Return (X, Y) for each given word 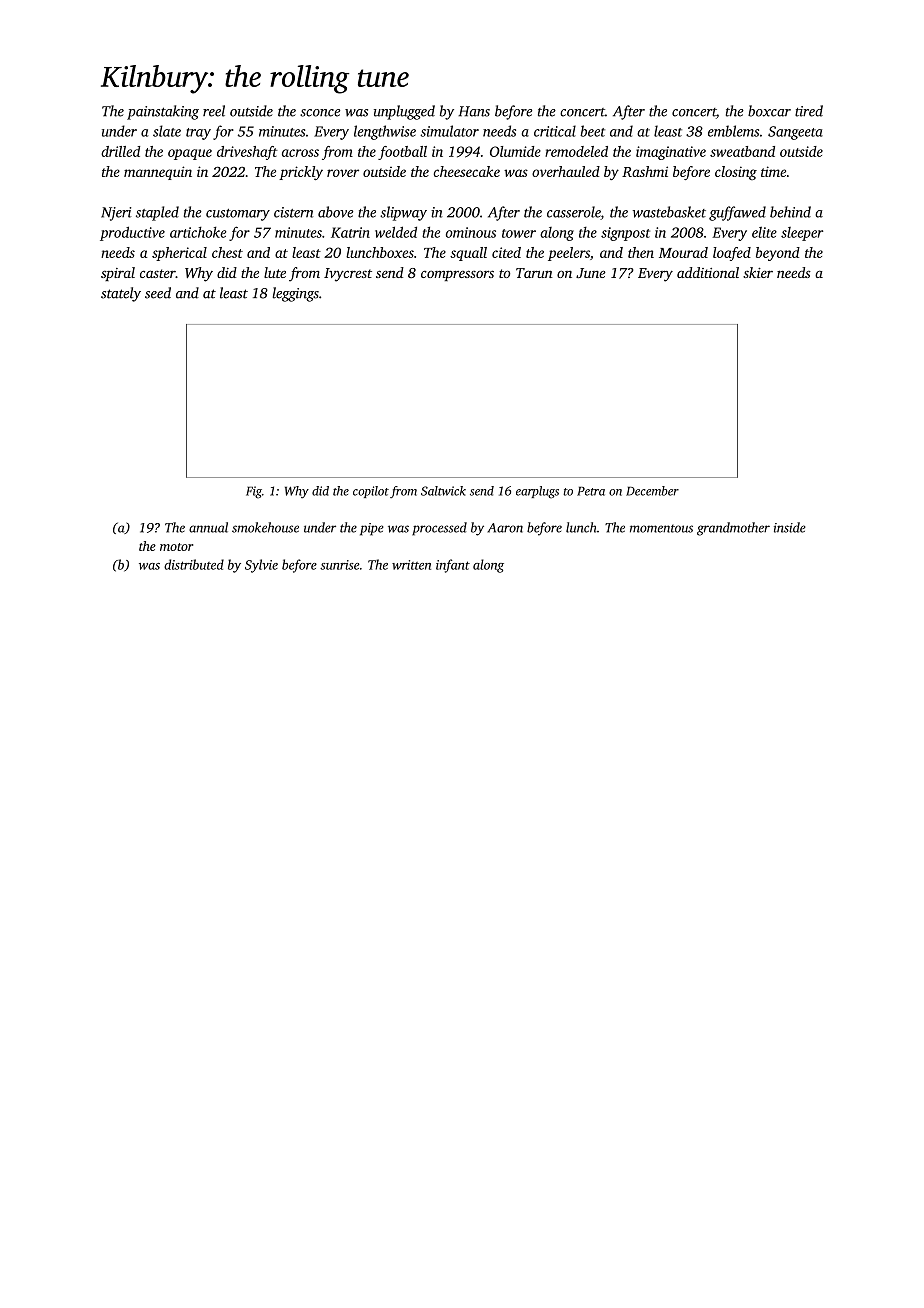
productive (132, 233)
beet (592, 131)
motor (176, 547)
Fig (254, 492)
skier (758, 272)
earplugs (537, 492)
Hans (474, 111)
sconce (320, 113)
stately (121, 294)
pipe (372, 529)
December (652, 491)
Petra (591, 491)
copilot (371, 492)
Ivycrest (348, 275)
